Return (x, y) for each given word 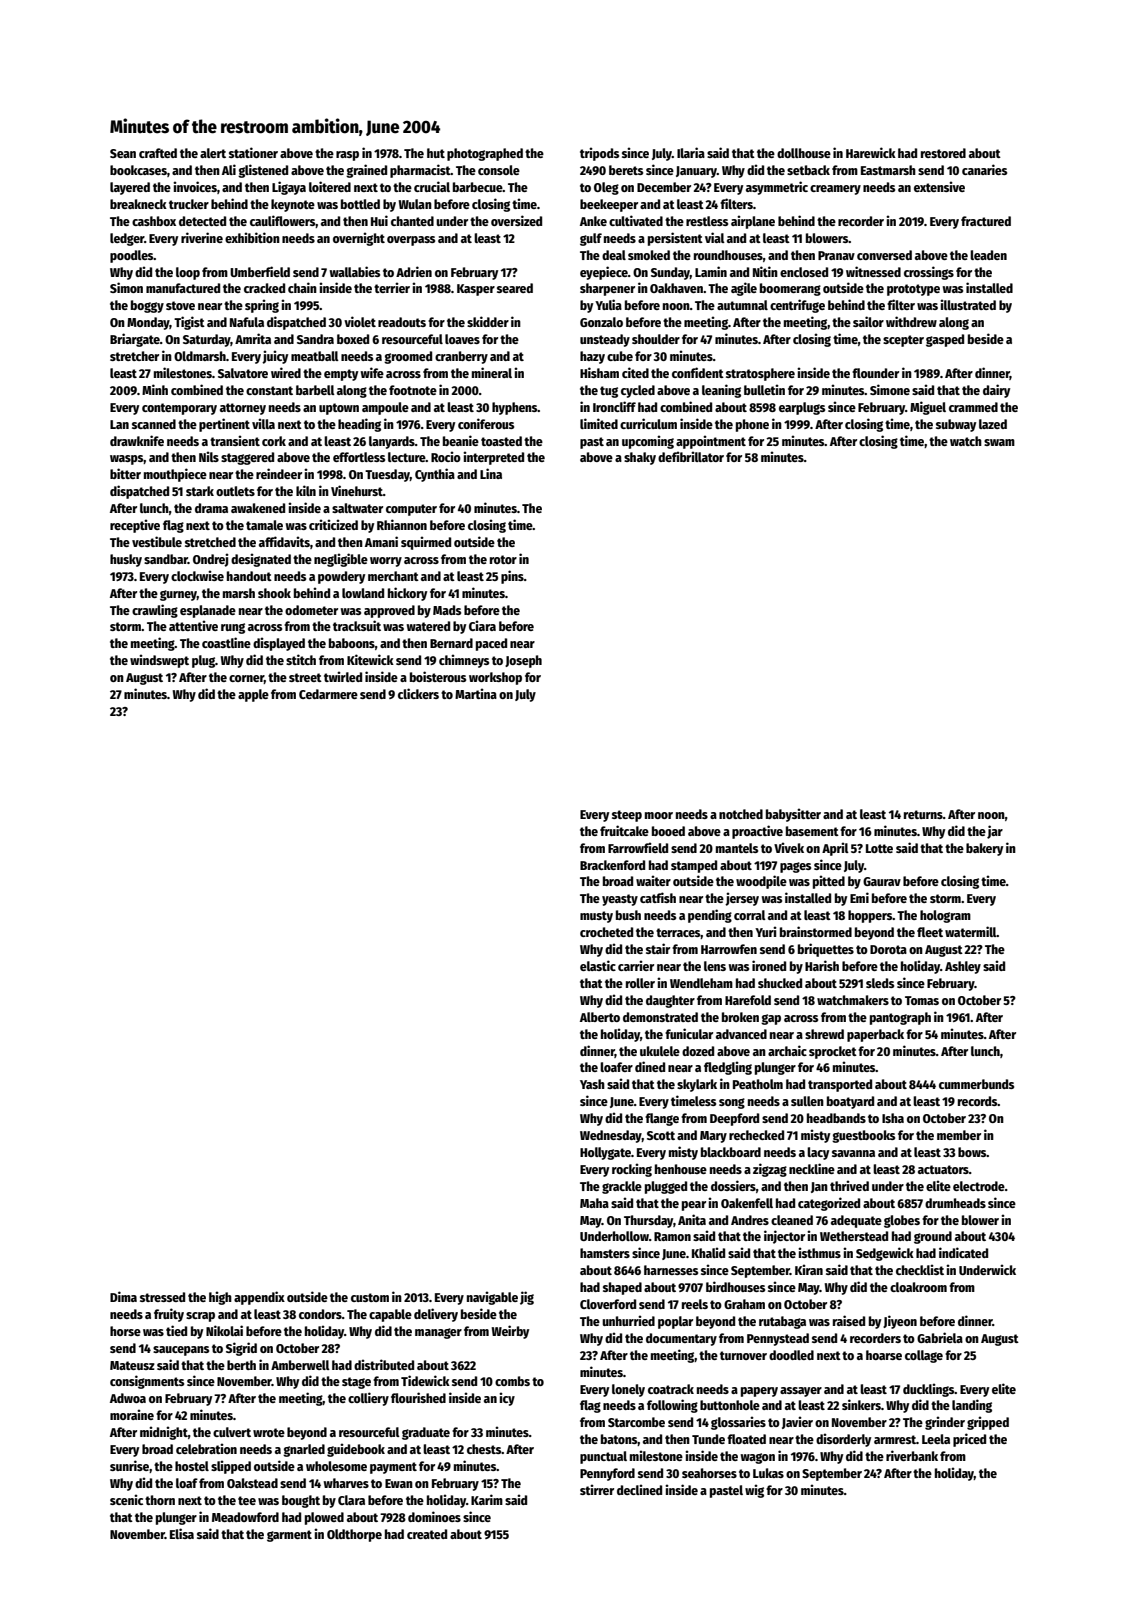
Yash (592, 1084)
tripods (599, 154)
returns (923, 814)
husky (126, 560)
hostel (192, 1466)
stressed (162, 1297)
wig (754, 1491)
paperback (875, 1035)
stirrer (597, 1489)
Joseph (523, 661)
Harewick (871, 152)
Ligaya (289, 188)
